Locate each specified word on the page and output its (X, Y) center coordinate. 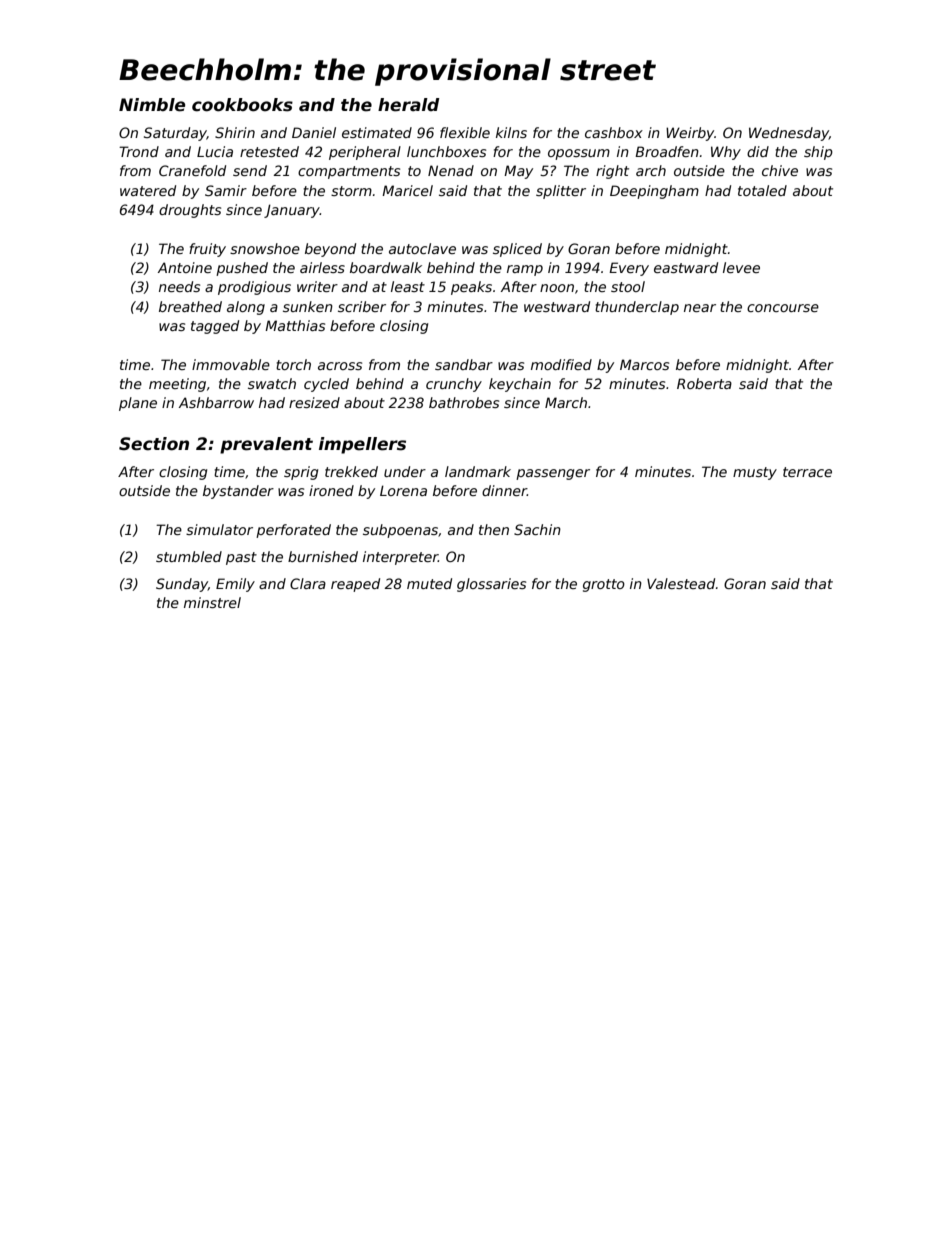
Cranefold (192, 170)
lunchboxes (446, 151)
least (408, 286)
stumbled (189, 556)
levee (741, 267)
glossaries (491, 585)
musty (755, 473)
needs (179, 286)
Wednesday (789, 134)
